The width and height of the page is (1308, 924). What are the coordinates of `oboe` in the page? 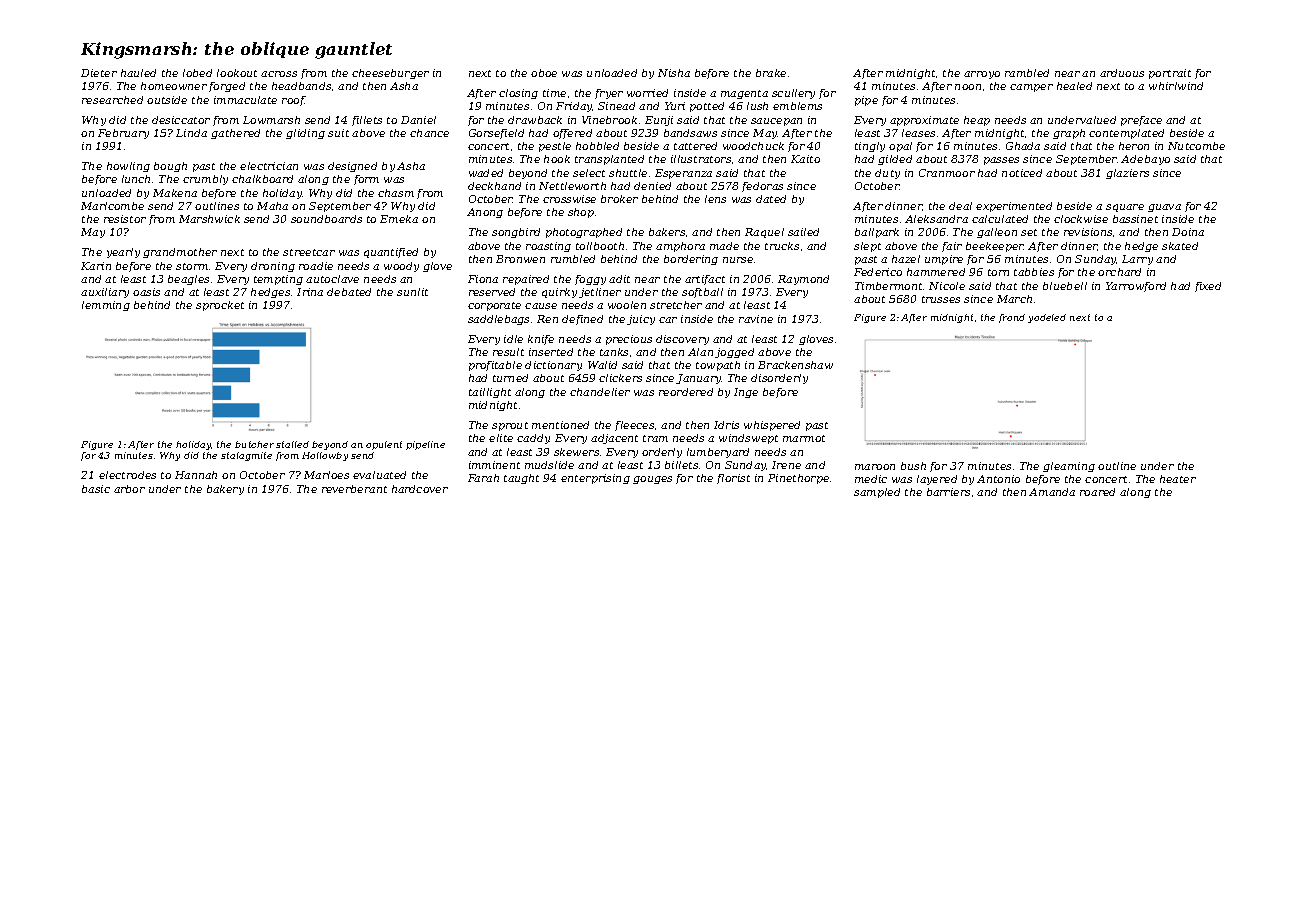 It's located at (544, 73).
